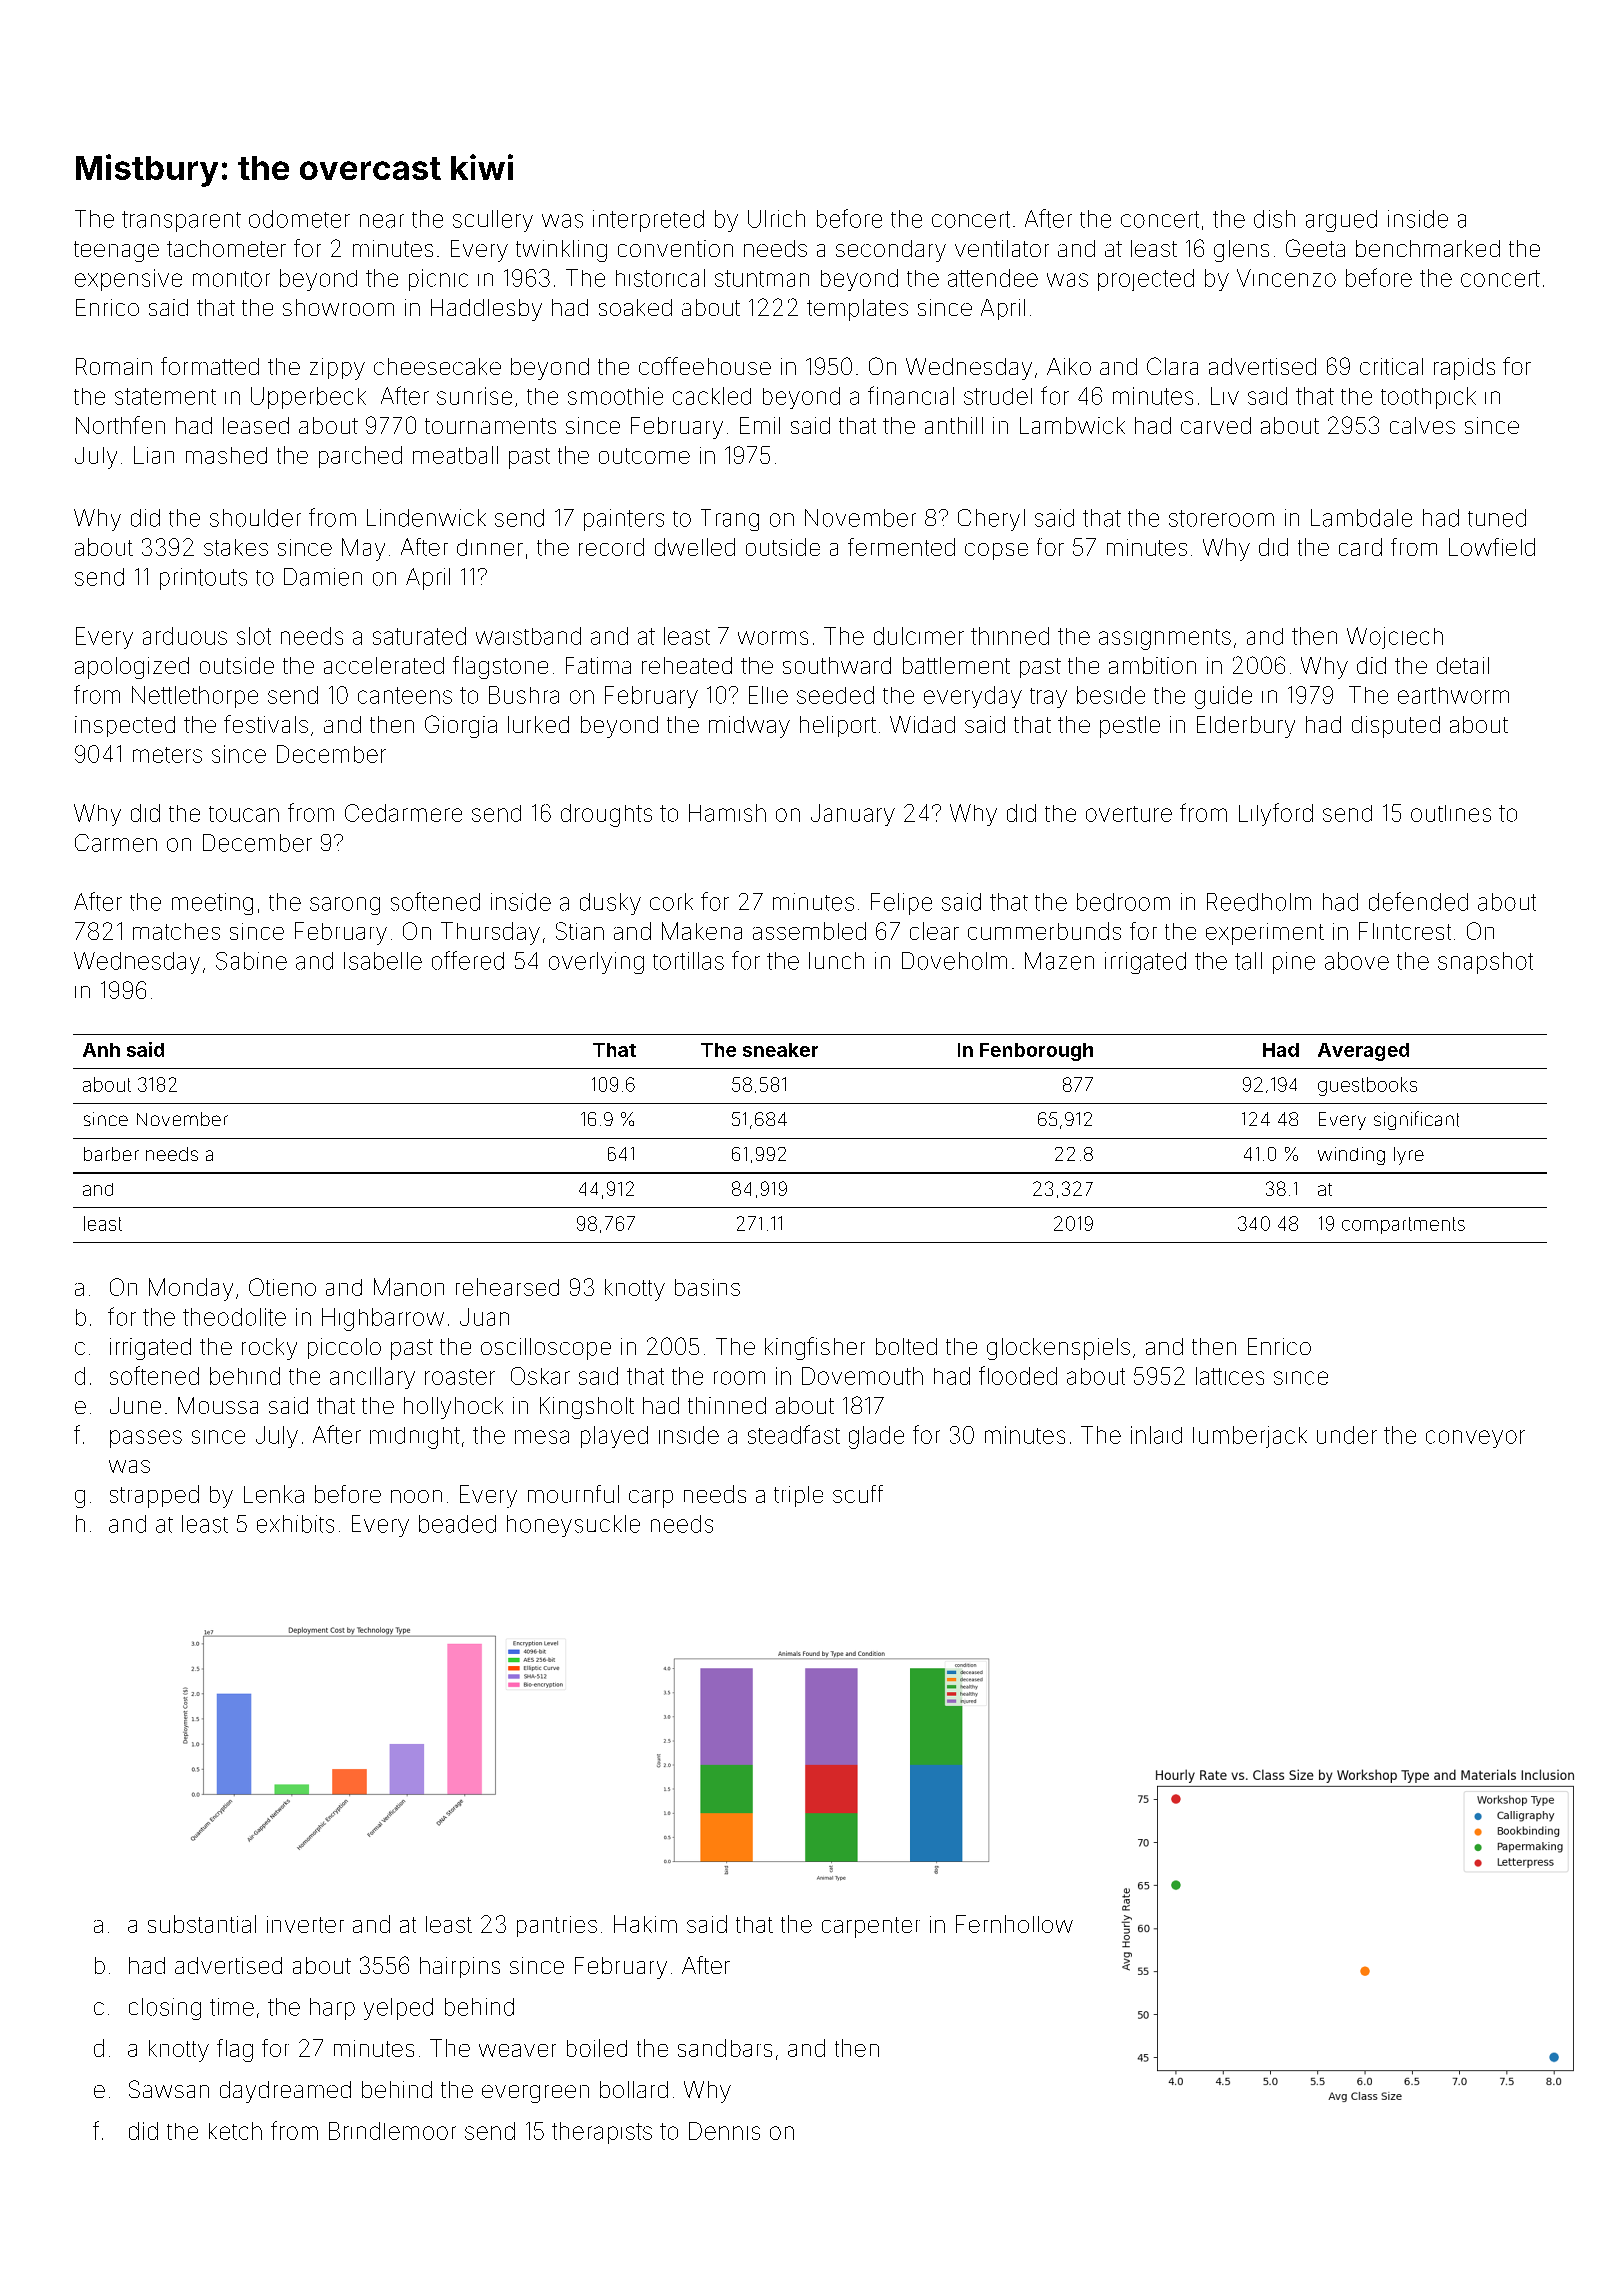 The image size is (1620, 2292). What do you see at coordinates (1014, 1924) in the image?
I see `Fernhollow` at bounding box center [1014, 1924].
